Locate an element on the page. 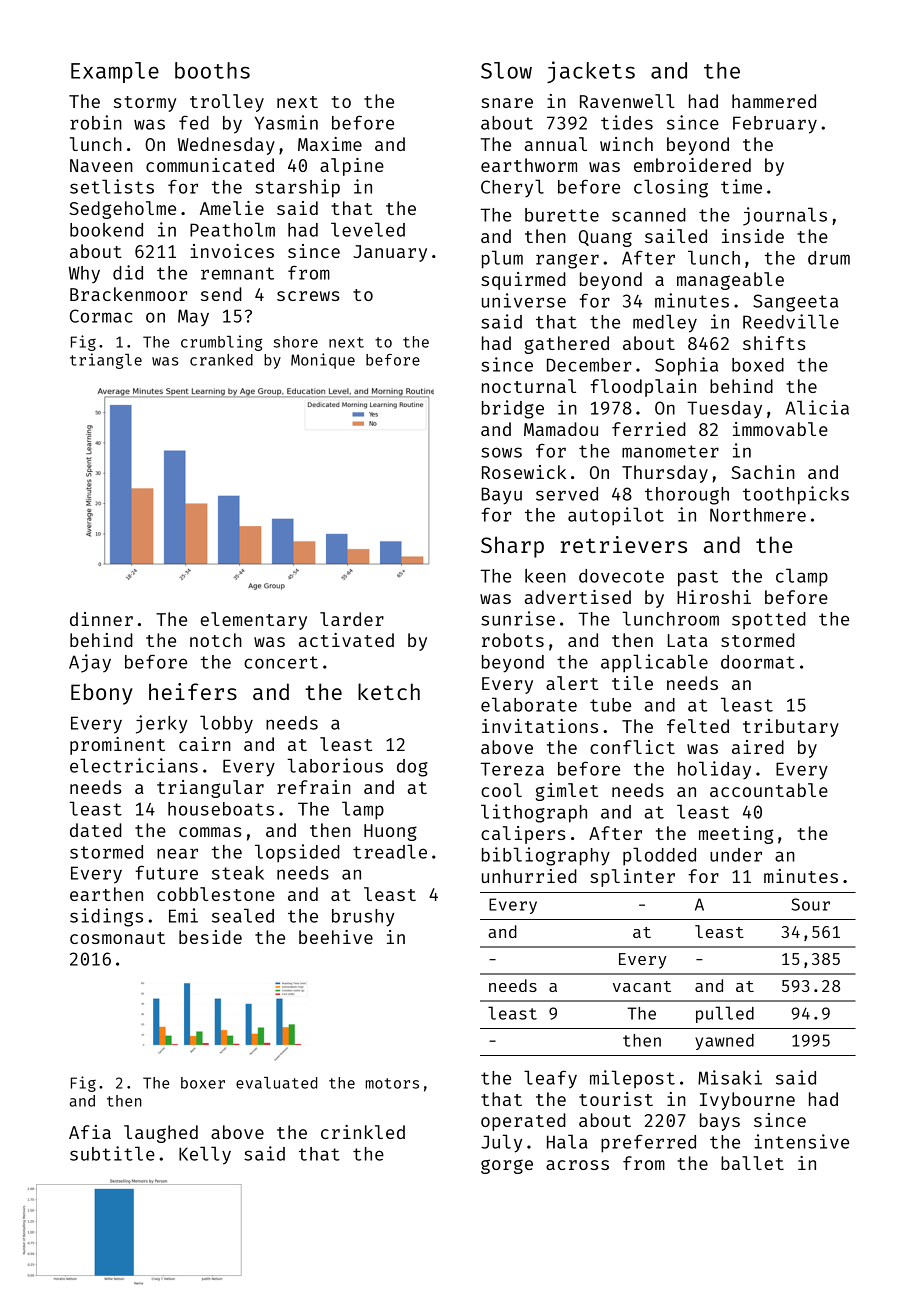 The width and height of the image is (924, 1311). Emi is located at coordinates (183, 915).
